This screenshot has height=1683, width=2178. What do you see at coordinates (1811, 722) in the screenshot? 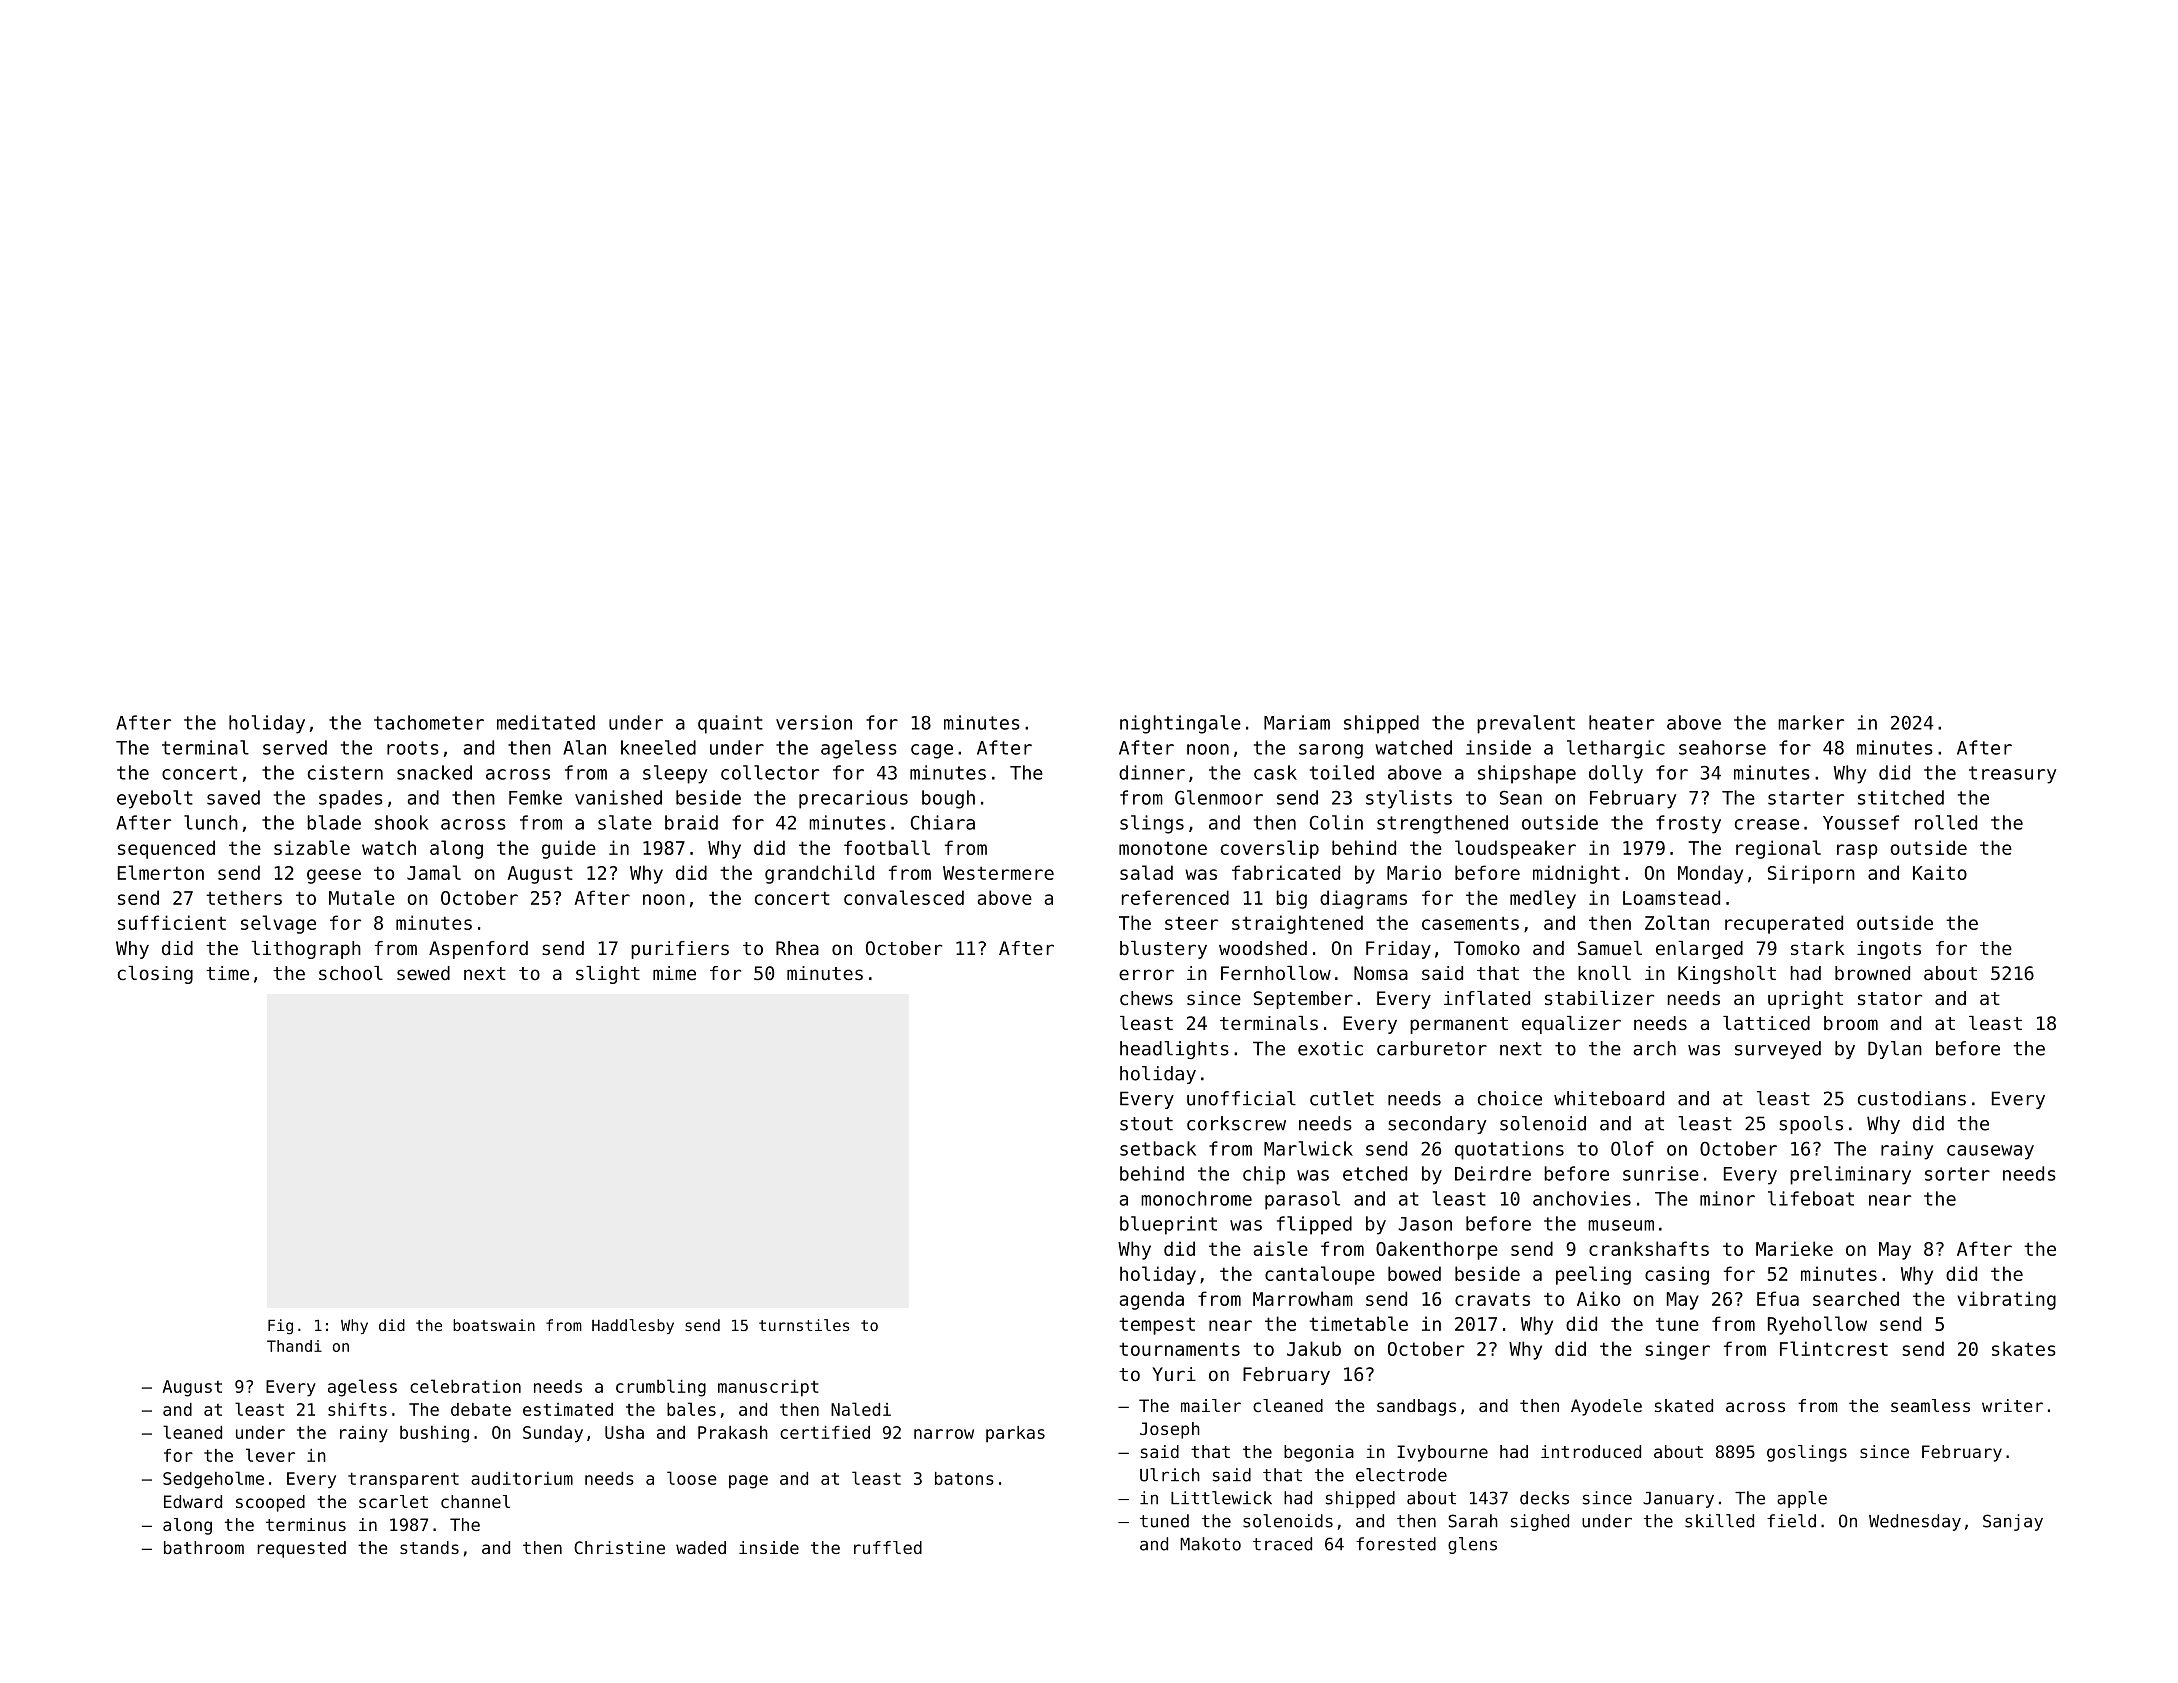
I see `marker` at bounding box center [1811, 722].
